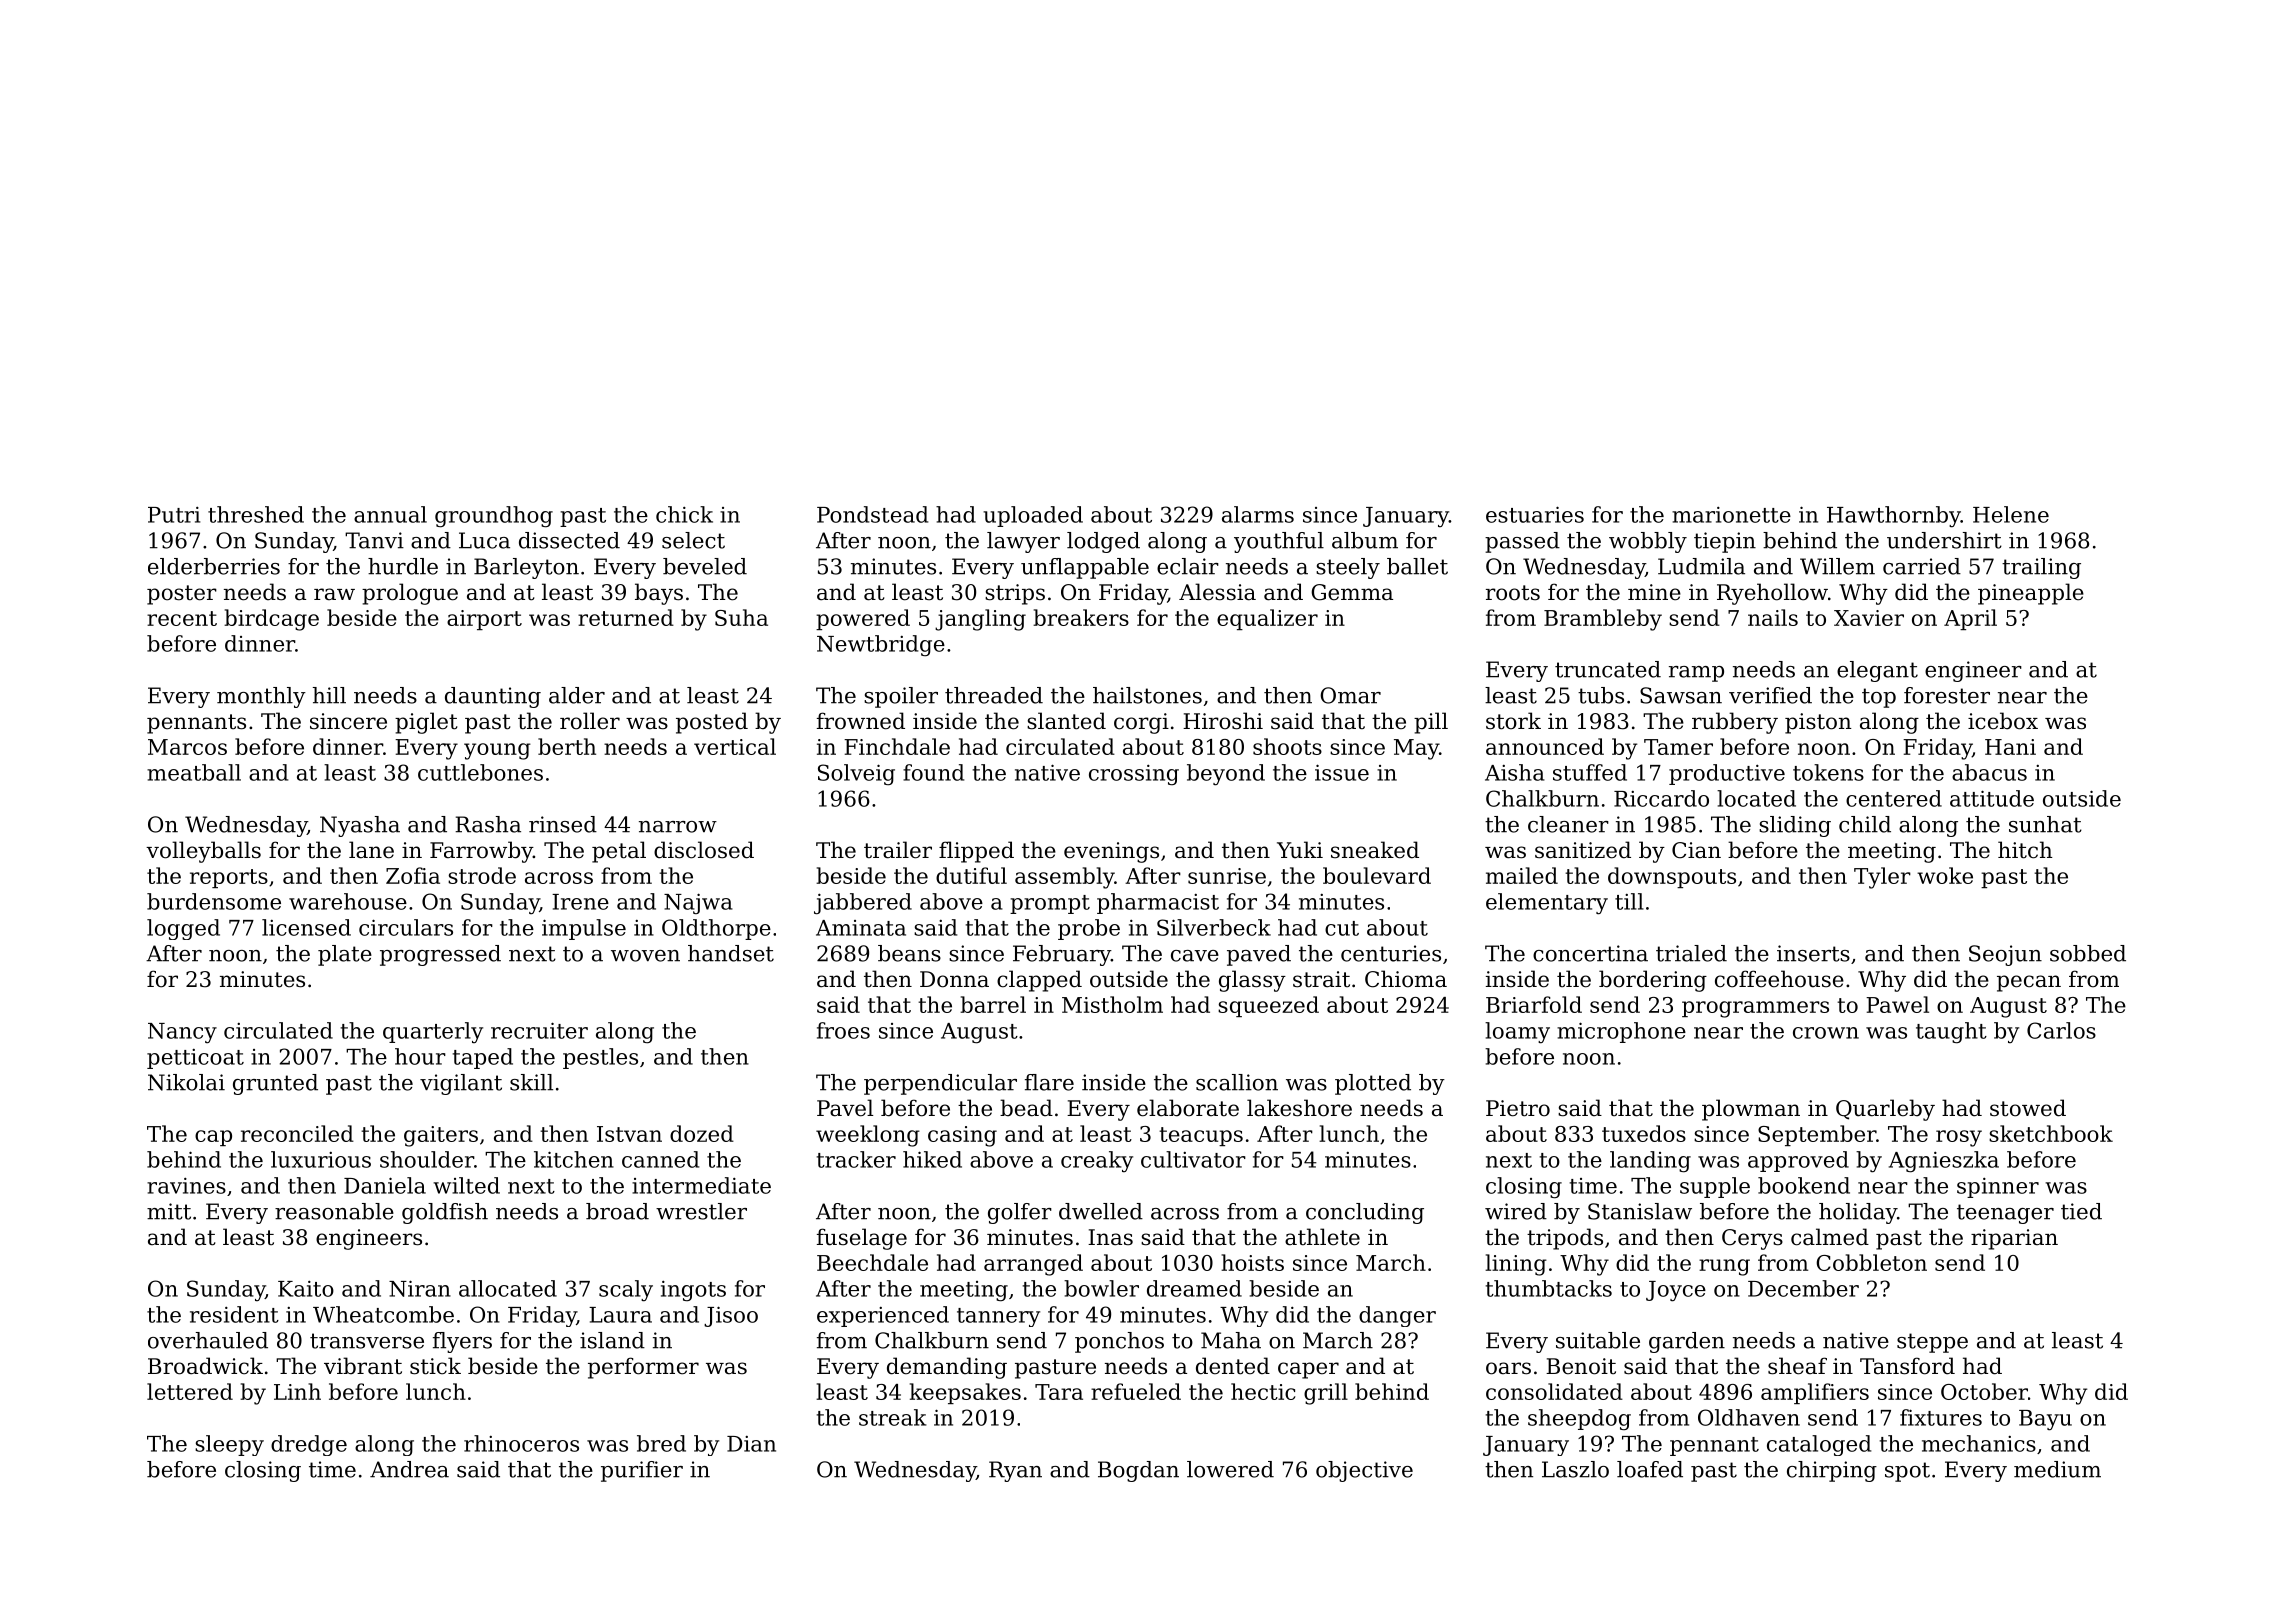 This screenshot has width=2276, height=1609. Describe the element at coordinates (1258, 514) in the screenshot. I see `alarms` at that location.
